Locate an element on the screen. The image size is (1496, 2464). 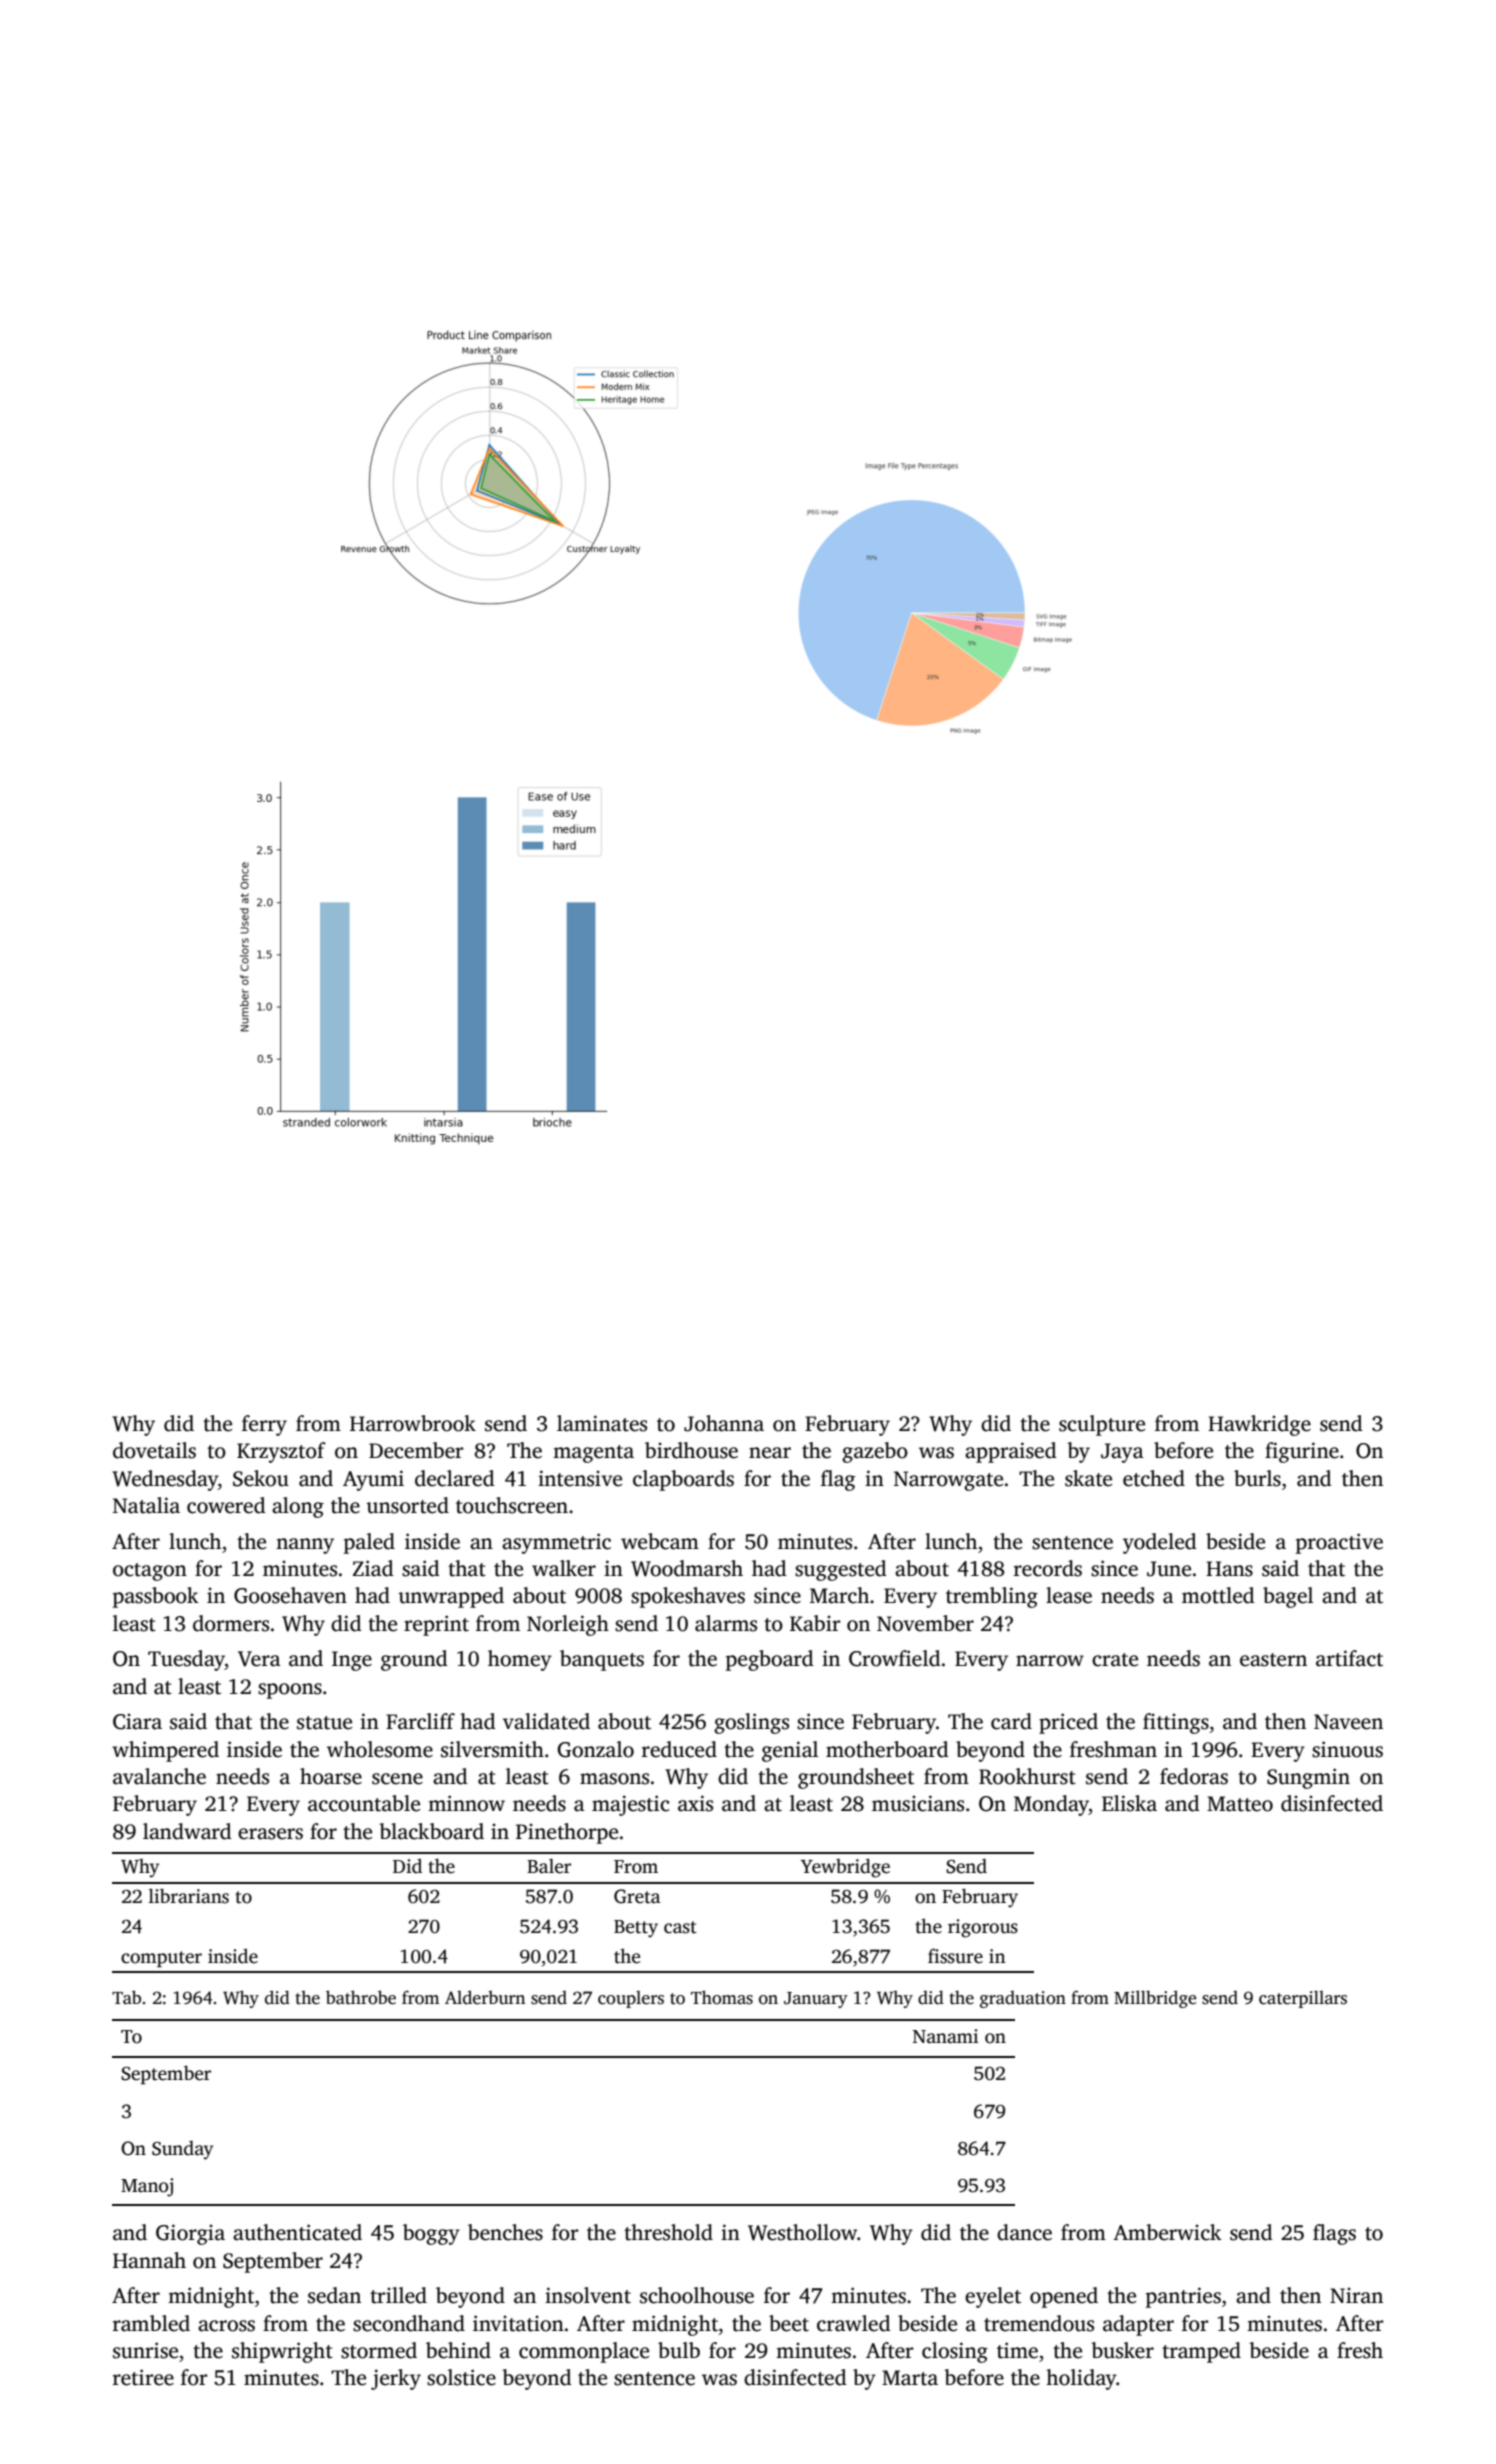
yodeled is located at coordinates (1160, 1543).
